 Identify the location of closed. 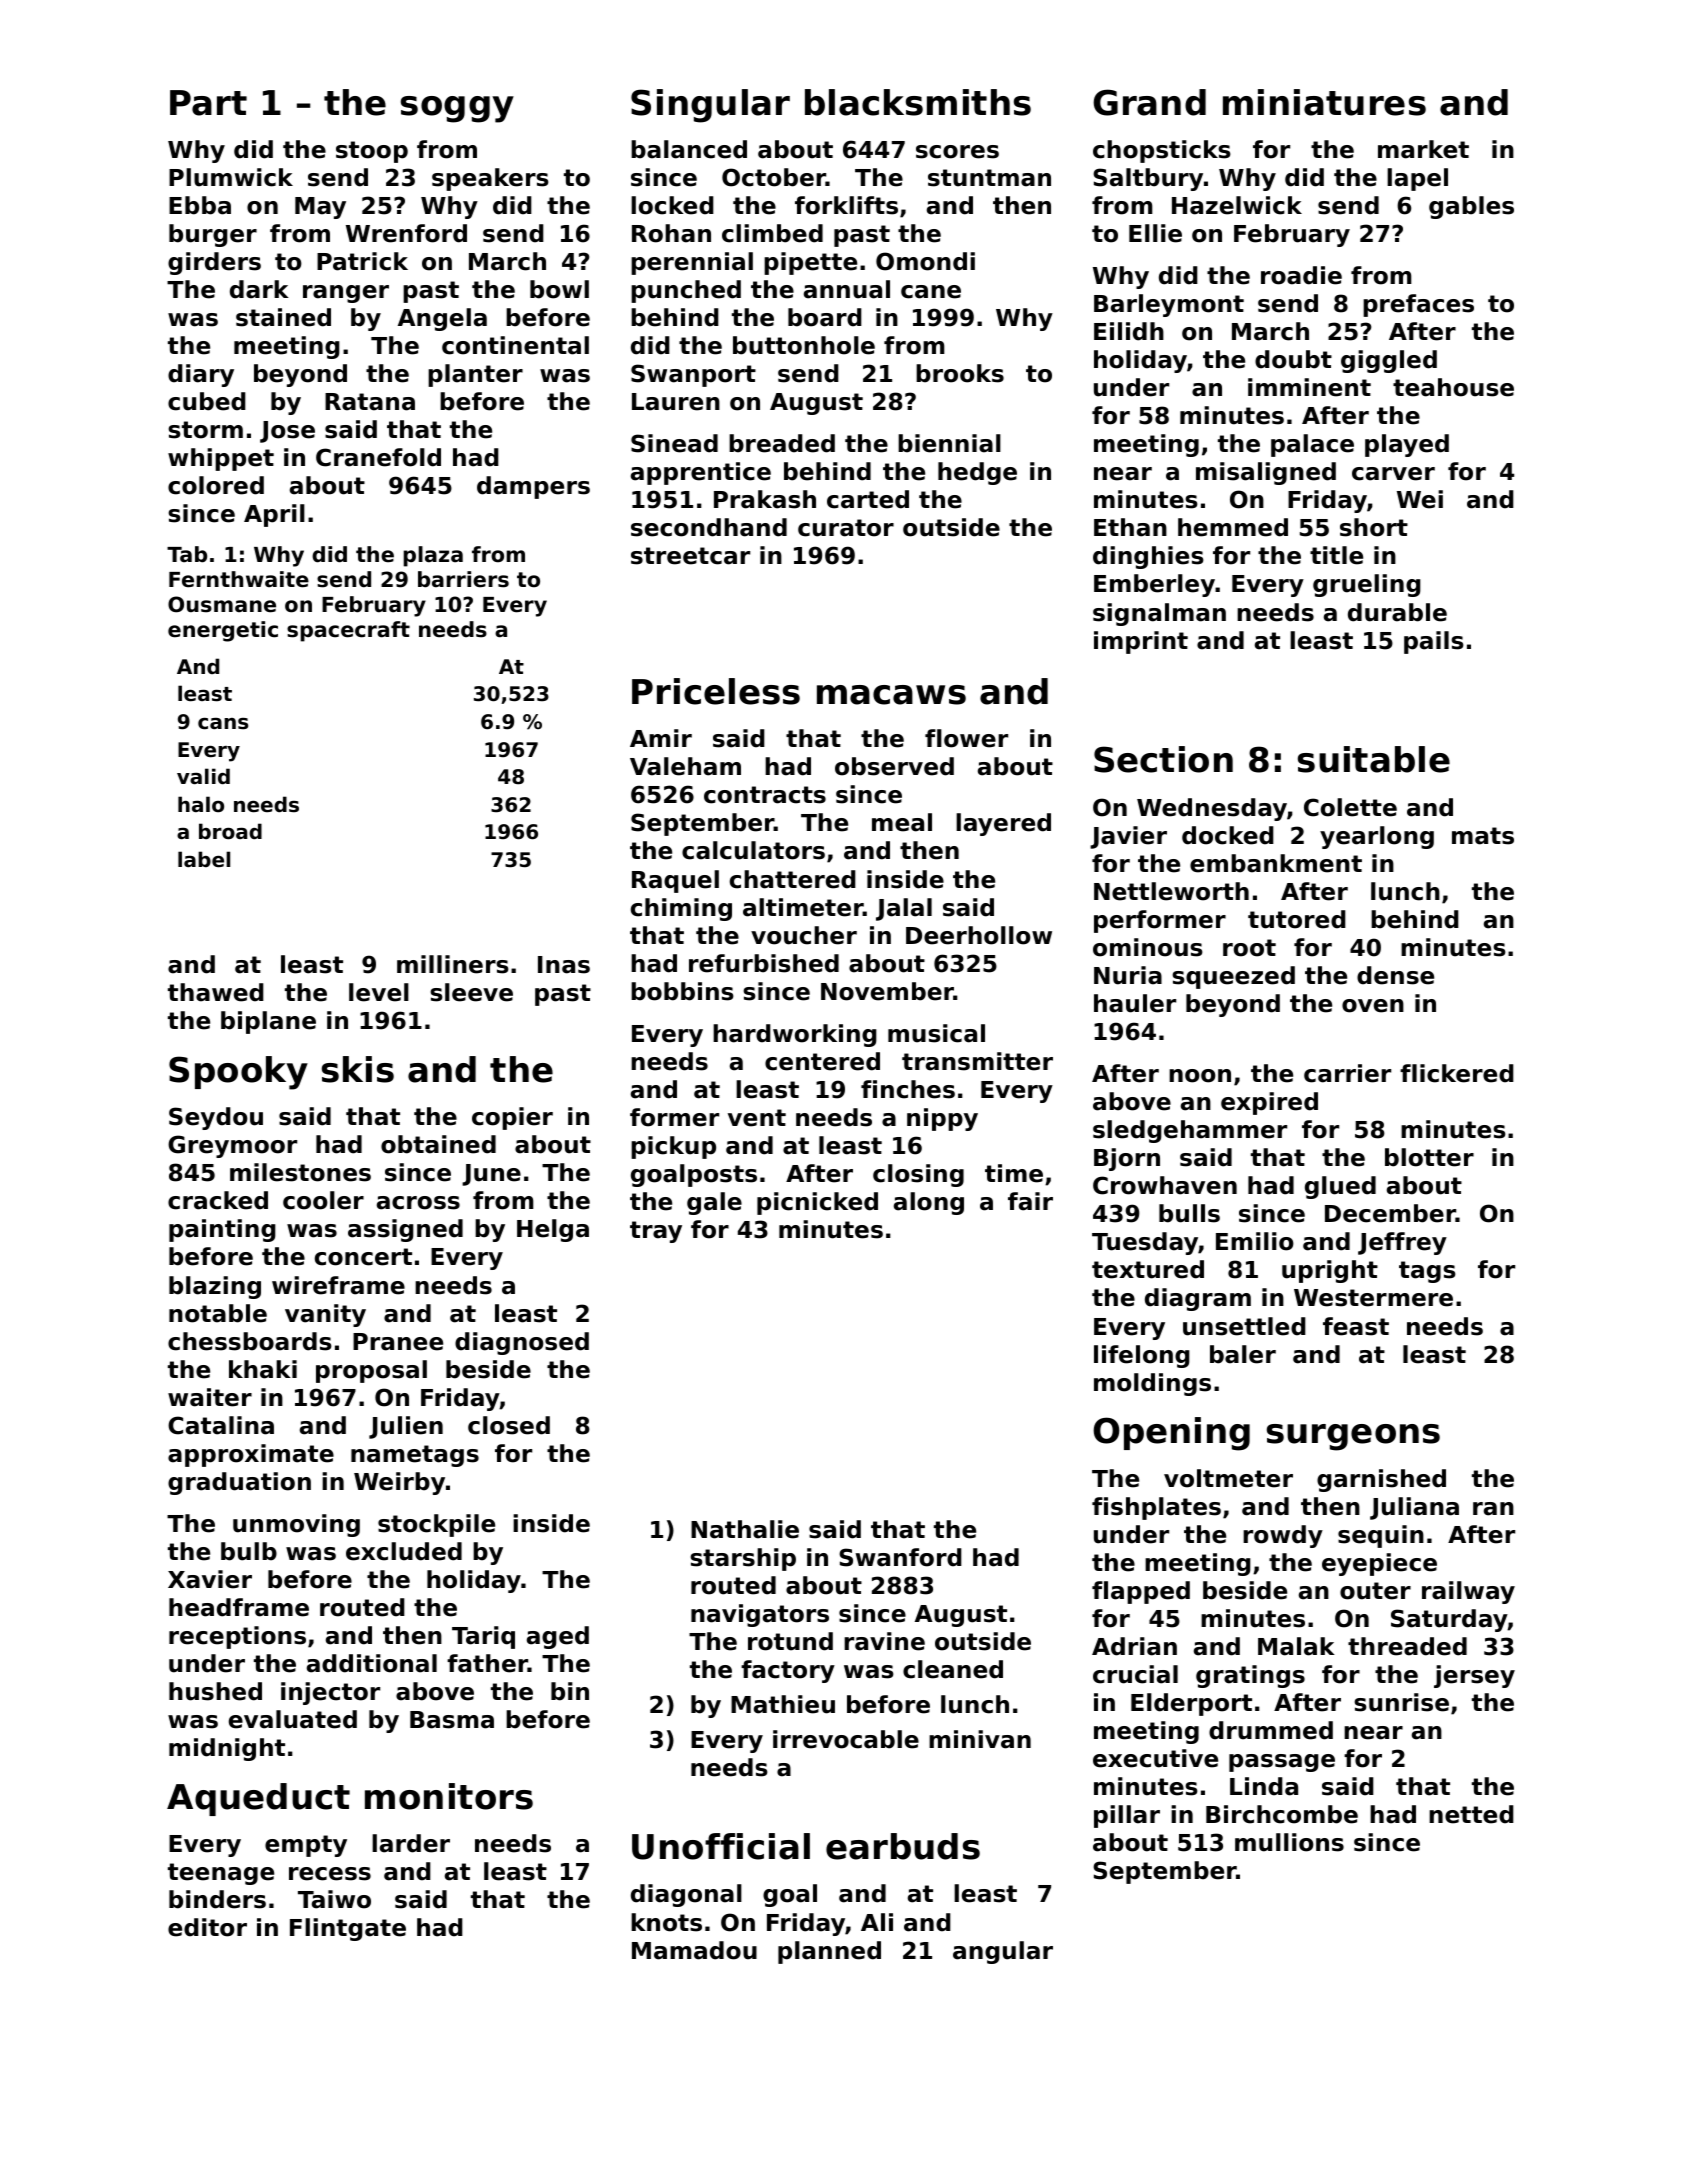
(509, 1425).
